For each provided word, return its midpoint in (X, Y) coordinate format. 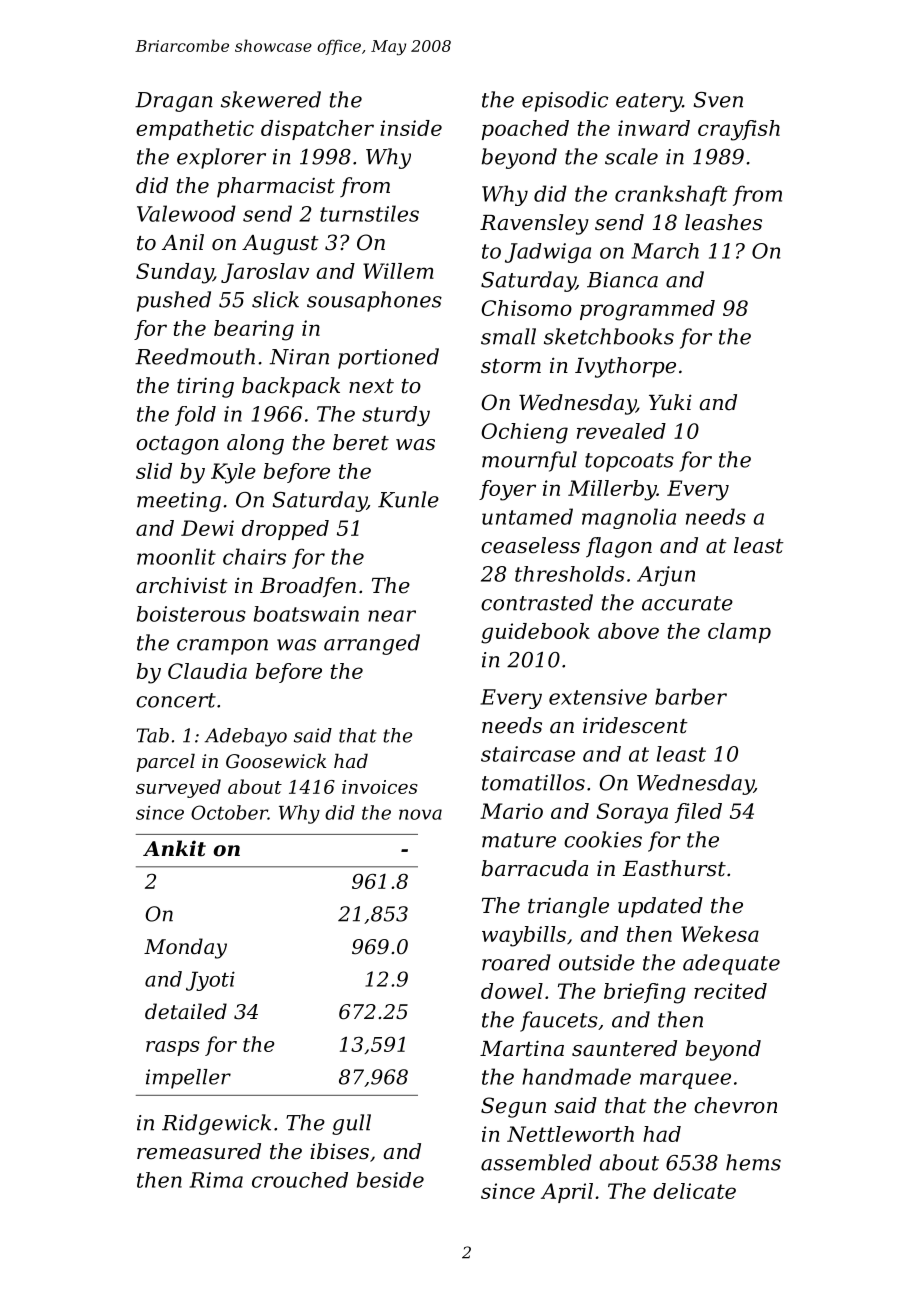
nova (420, 814)
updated (660, 907)
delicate (694, 1191)
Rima (216, 1180)
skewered (271, 99)
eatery (649, 102)
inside (411, 128)
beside (390, 1180)
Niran (299, 357)
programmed (647, 310)
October (229, 812)
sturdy (396, 416)
